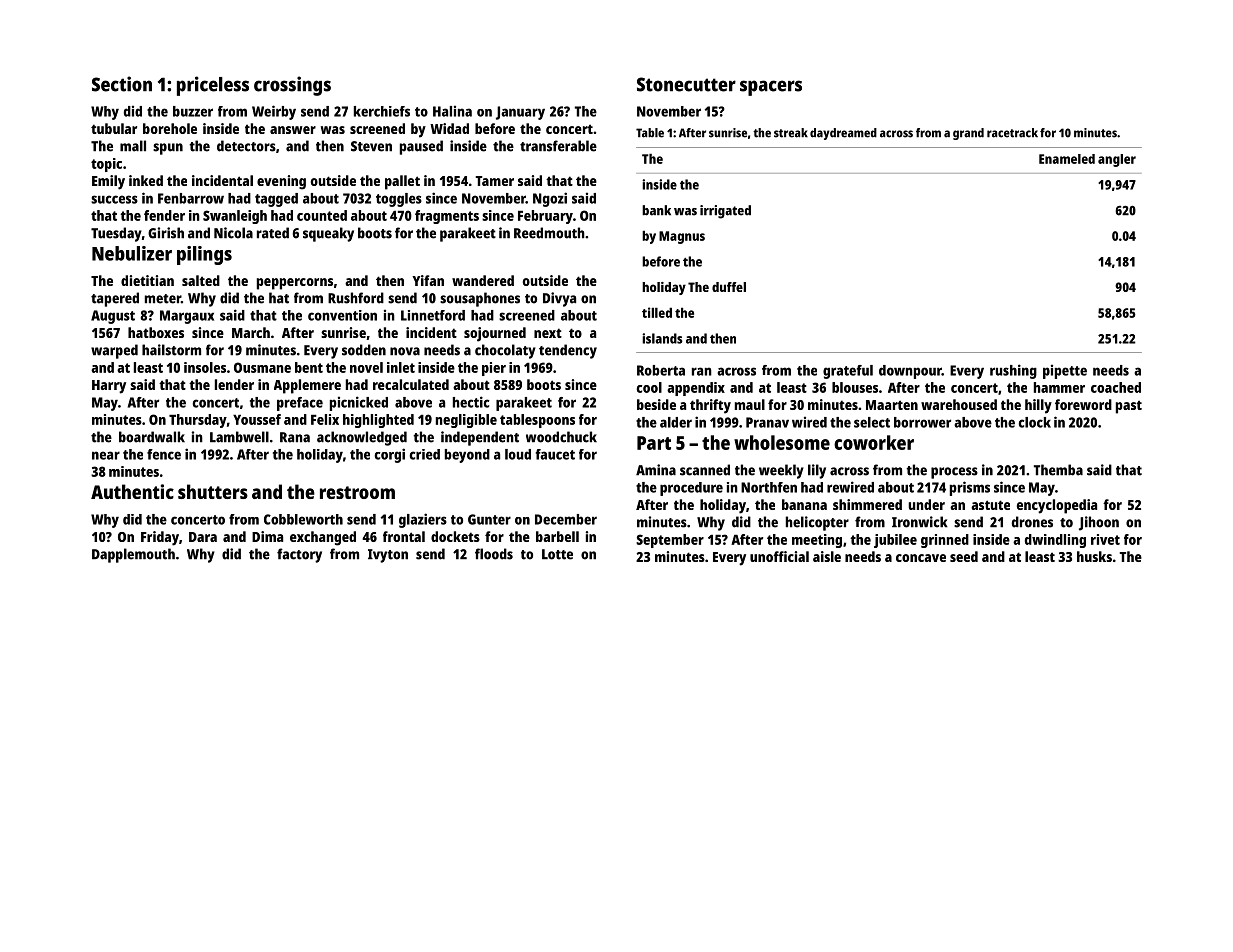  I want to click on March, so click(251, 332).
